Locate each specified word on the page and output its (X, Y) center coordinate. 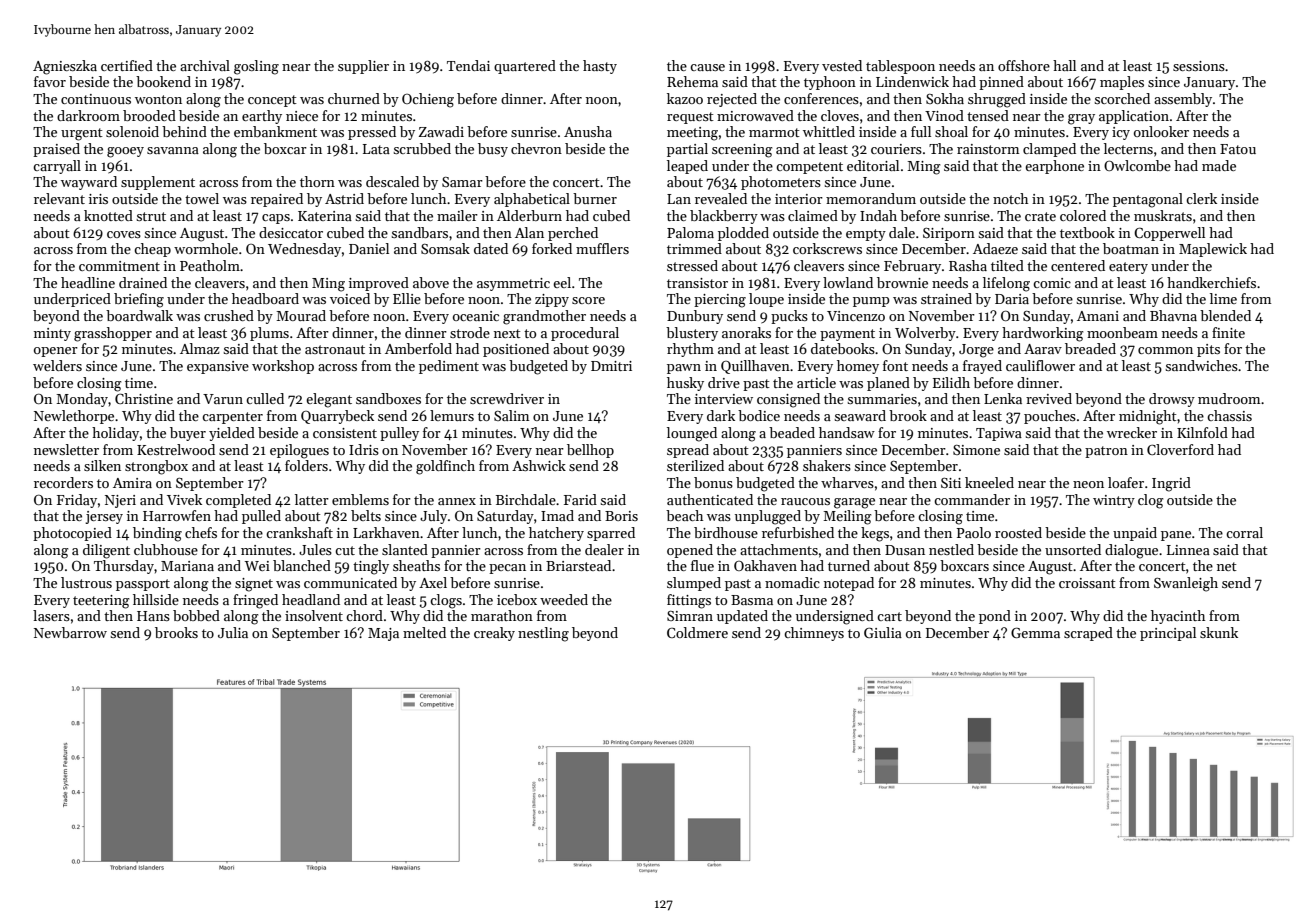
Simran (690, 616)
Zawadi (441, 131)
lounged (692, 434)
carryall (57, 167)
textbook (1087, 232)
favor (50, 81)
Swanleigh (1186, 584)
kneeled (989, 482)
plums (269, 334)
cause (707, 67)
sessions (1199, 66)
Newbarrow (70, 632)
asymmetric (513, 284)
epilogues (299, 451)
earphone (1054, 167)
